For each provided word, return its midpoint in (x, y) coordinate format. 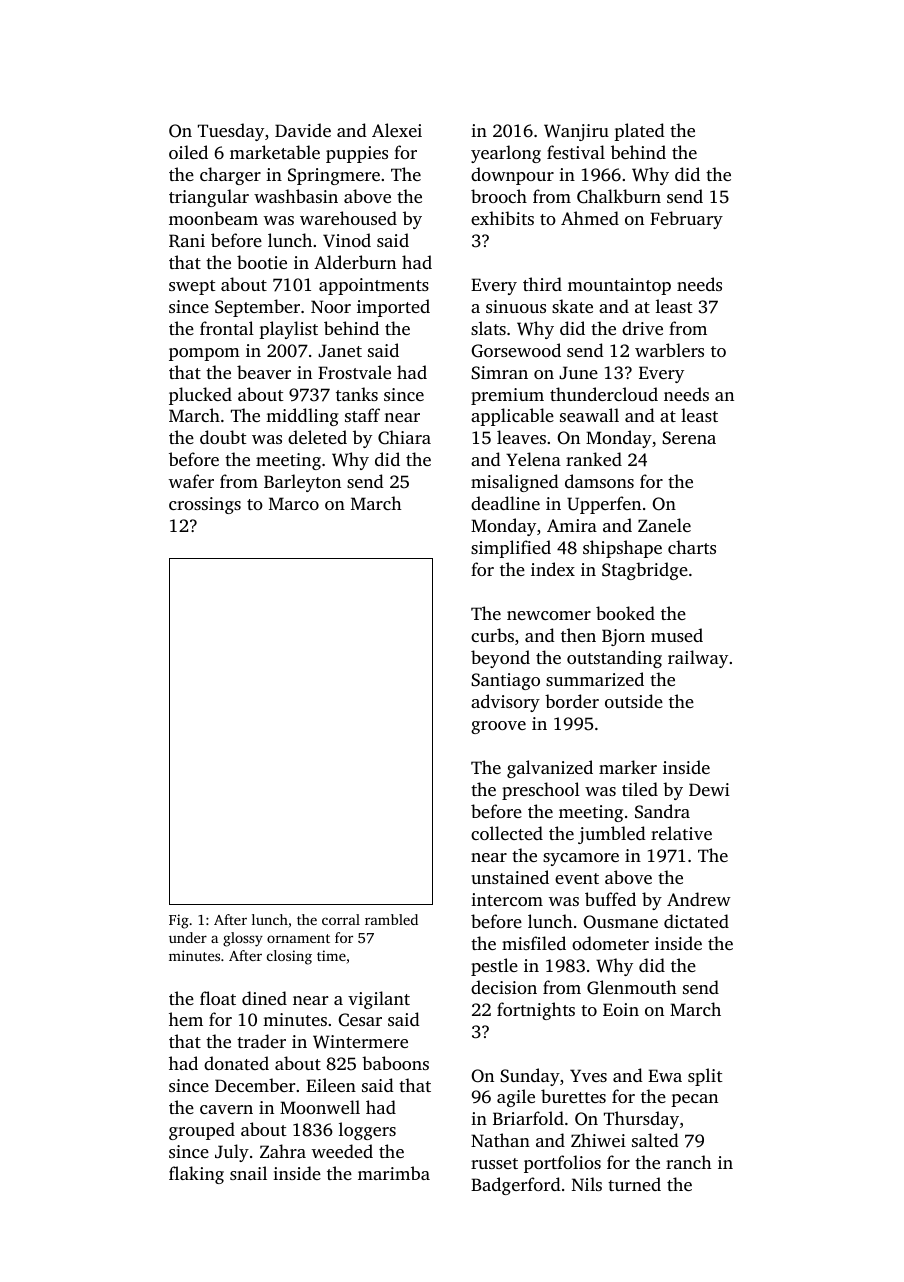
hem (186, 1019)
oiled (188, 152)
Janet (340, 351)
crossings (205, 505)
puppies (357, 154)
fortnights (536, 1011)
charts (692, 547)
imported (393, 308)
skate (572, 306)
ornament (298, 938)
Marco (294, 503)
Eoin (621, 1009)
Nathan (500, 1140)
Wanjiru (576, 132)
